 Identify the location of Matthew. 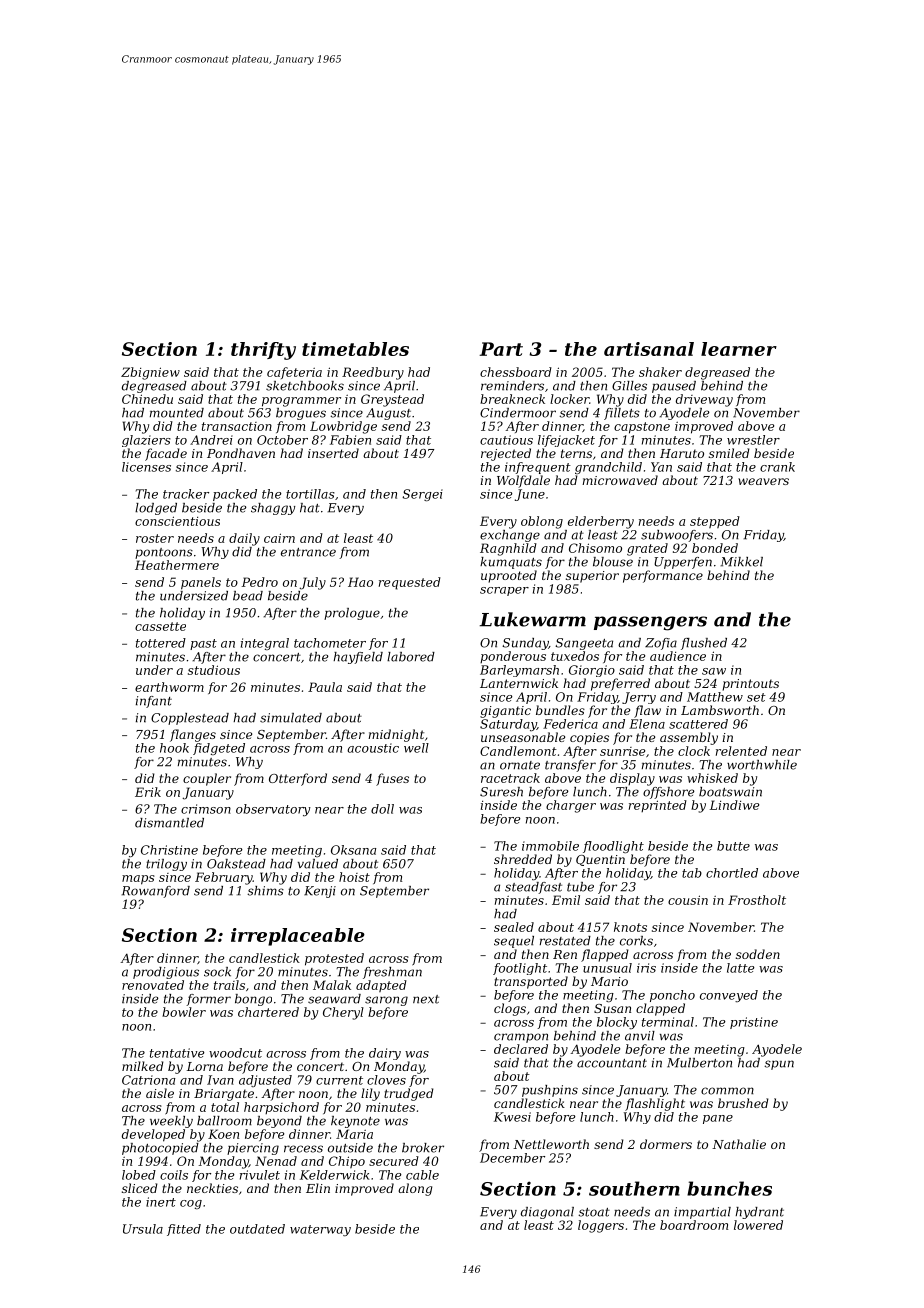
(715, 697).
